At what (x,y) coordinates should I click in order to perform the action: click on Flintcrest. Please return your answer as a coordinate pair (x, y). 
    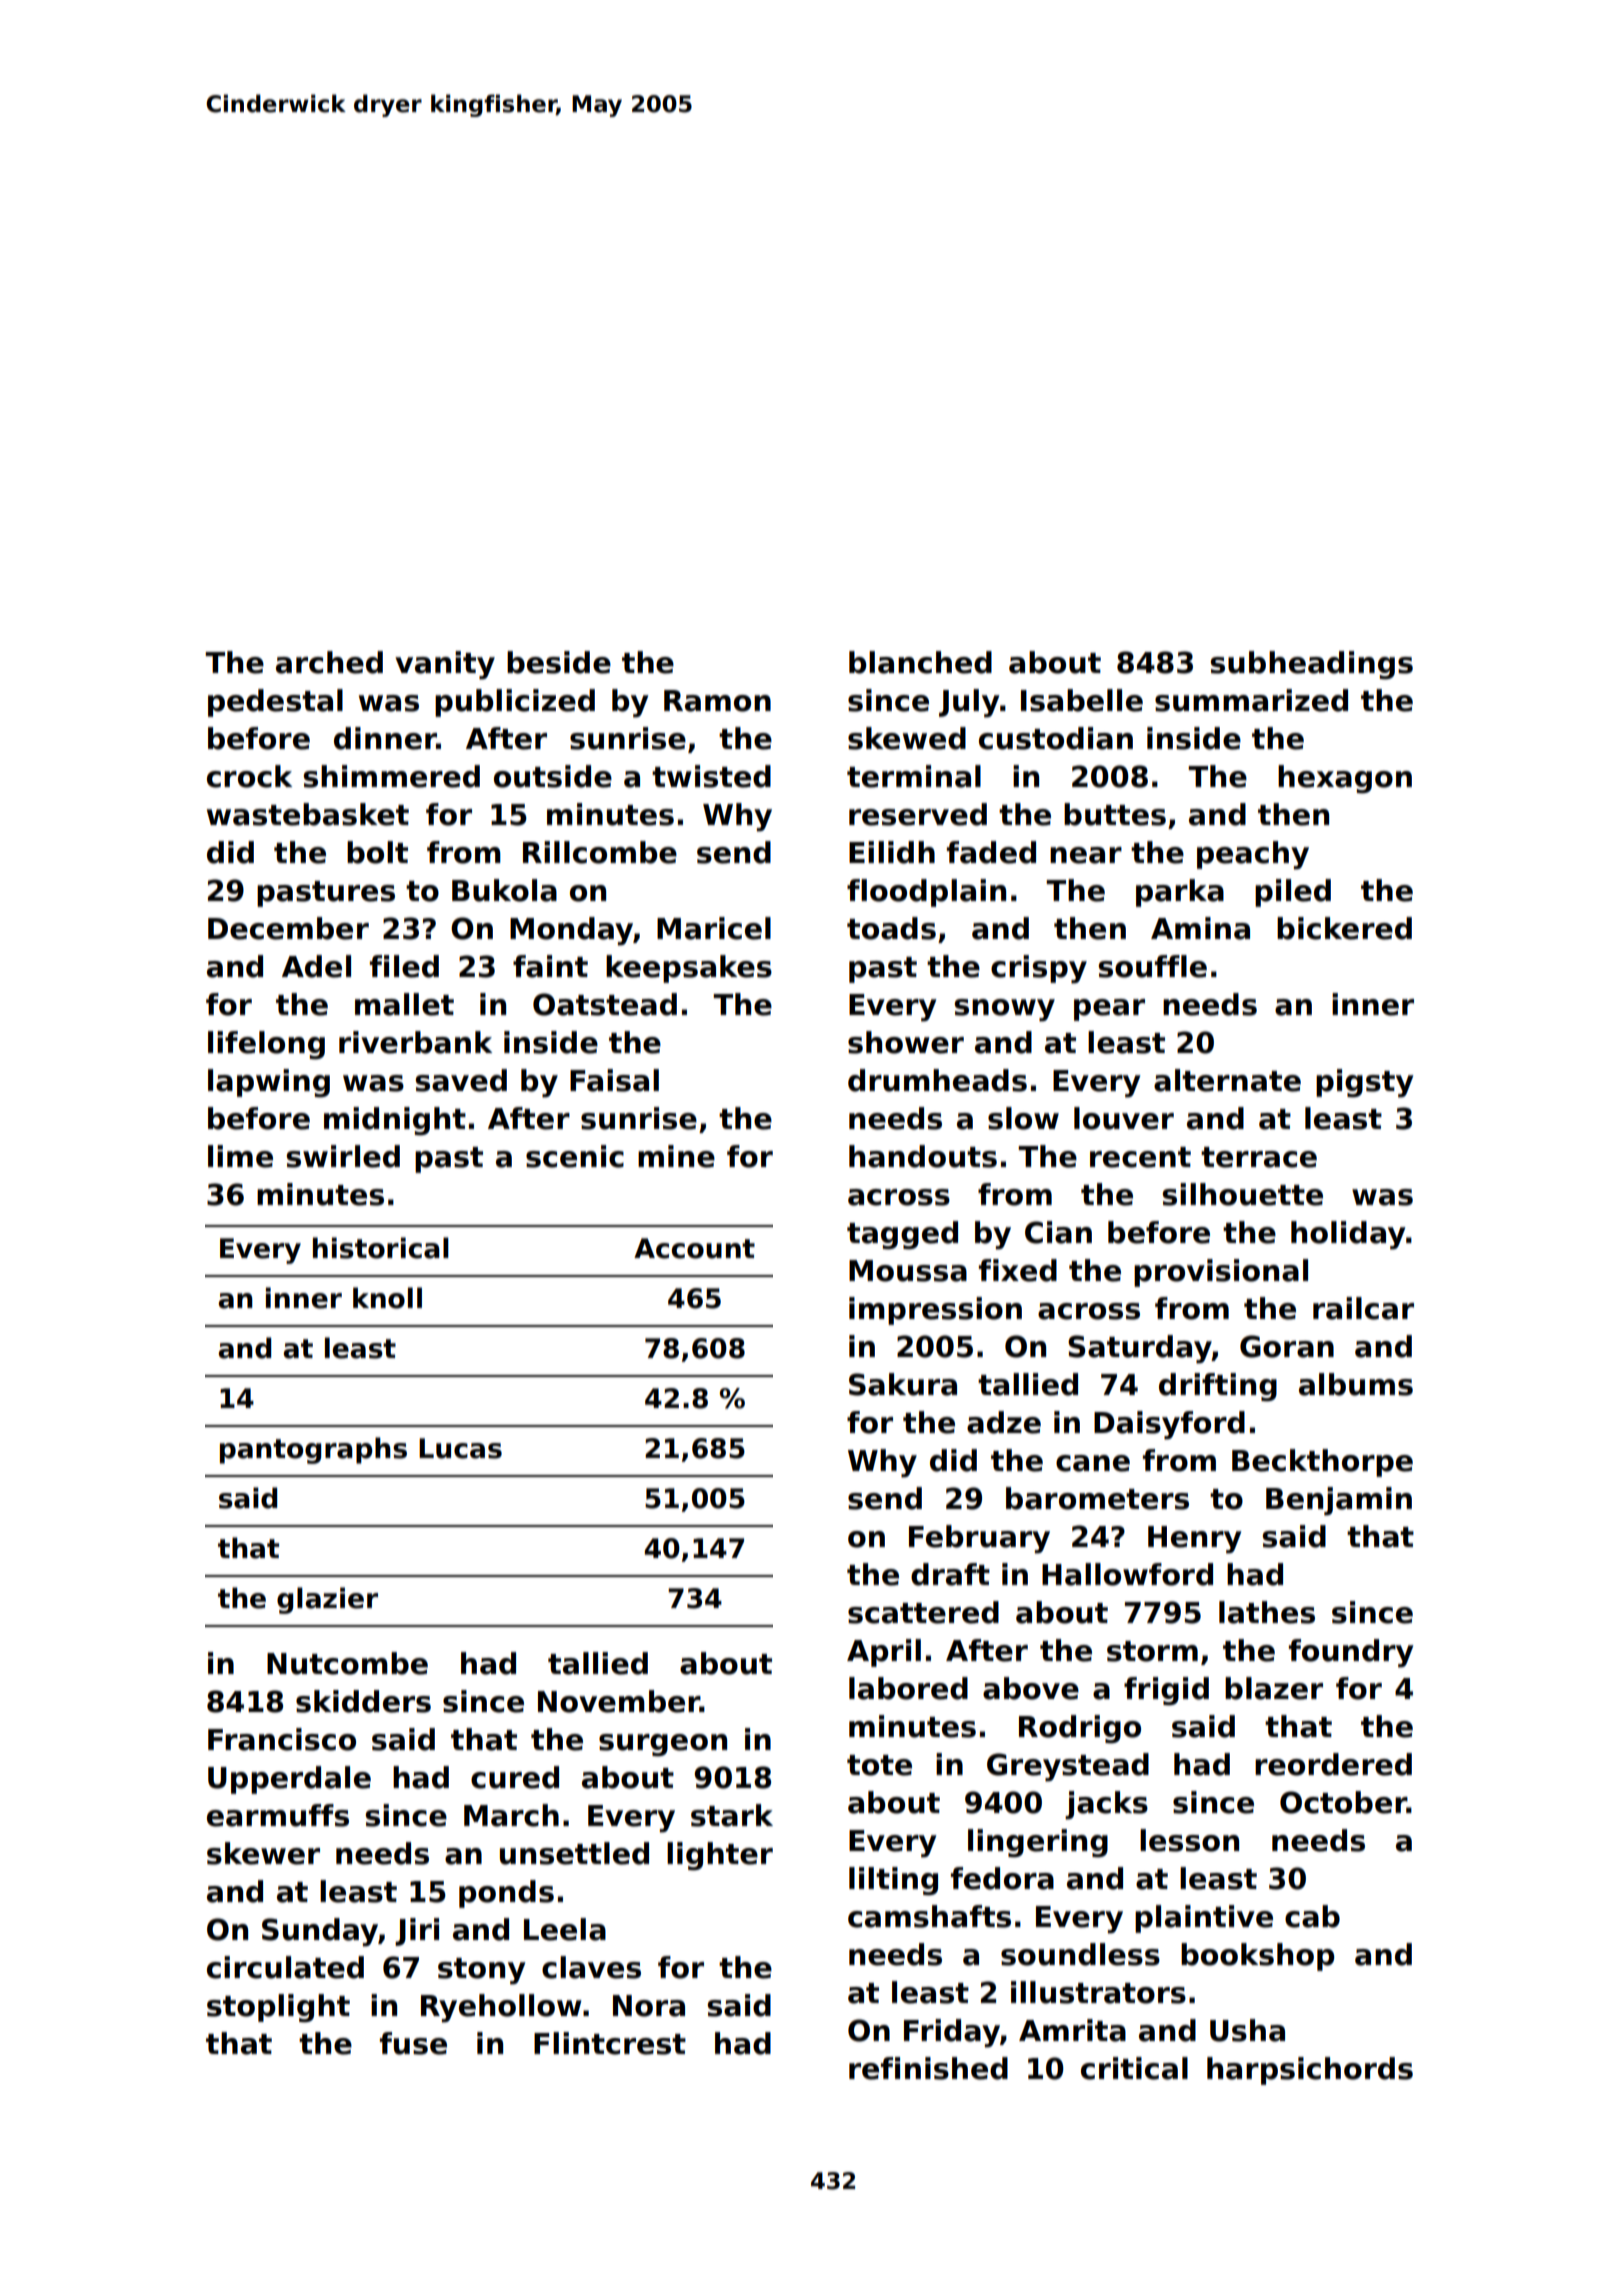
    Looking at the image, I should click on (610, 2043).
